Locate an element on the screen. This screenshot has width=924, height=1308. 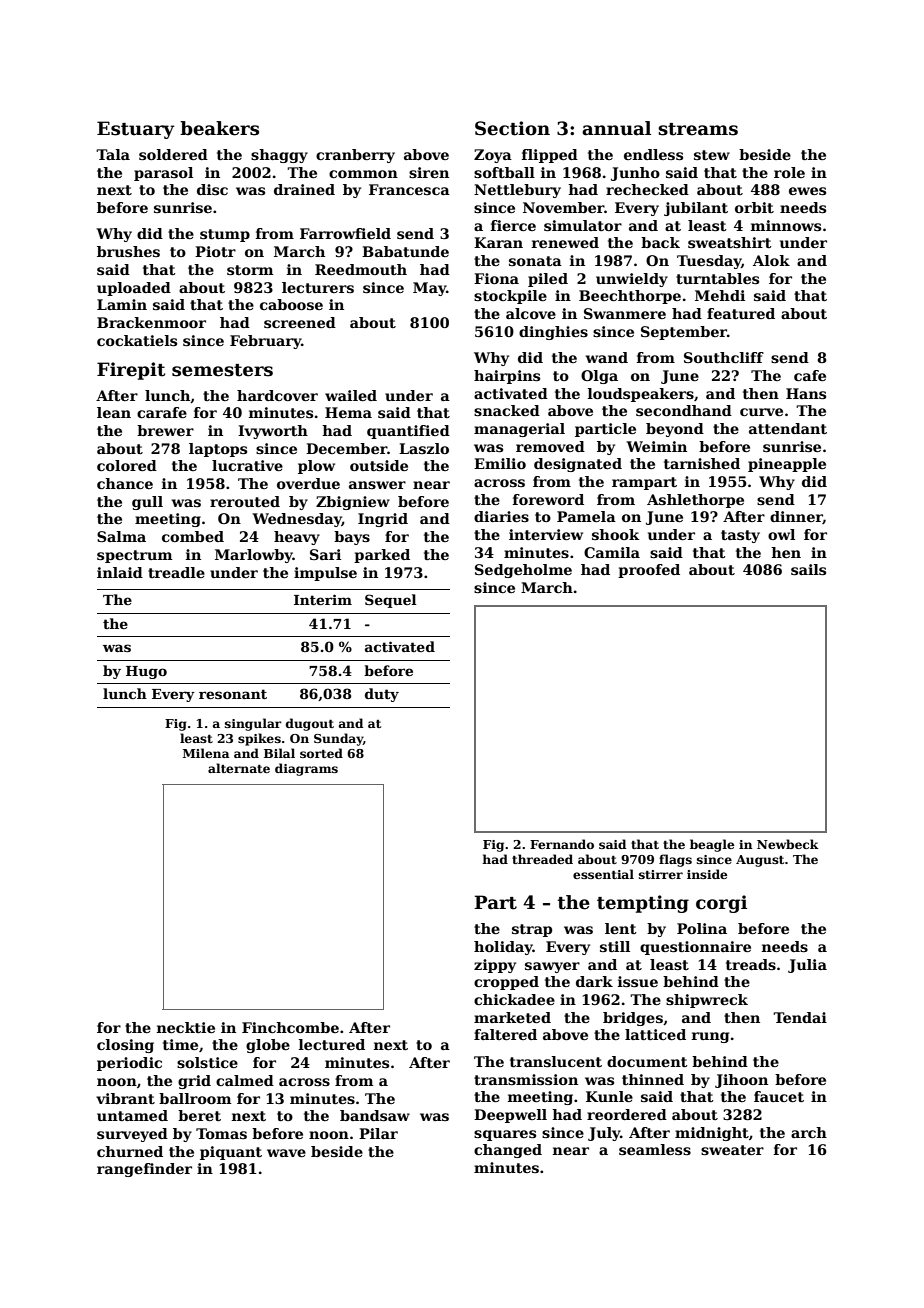
Estuary is located at coordinates (136, 130).
